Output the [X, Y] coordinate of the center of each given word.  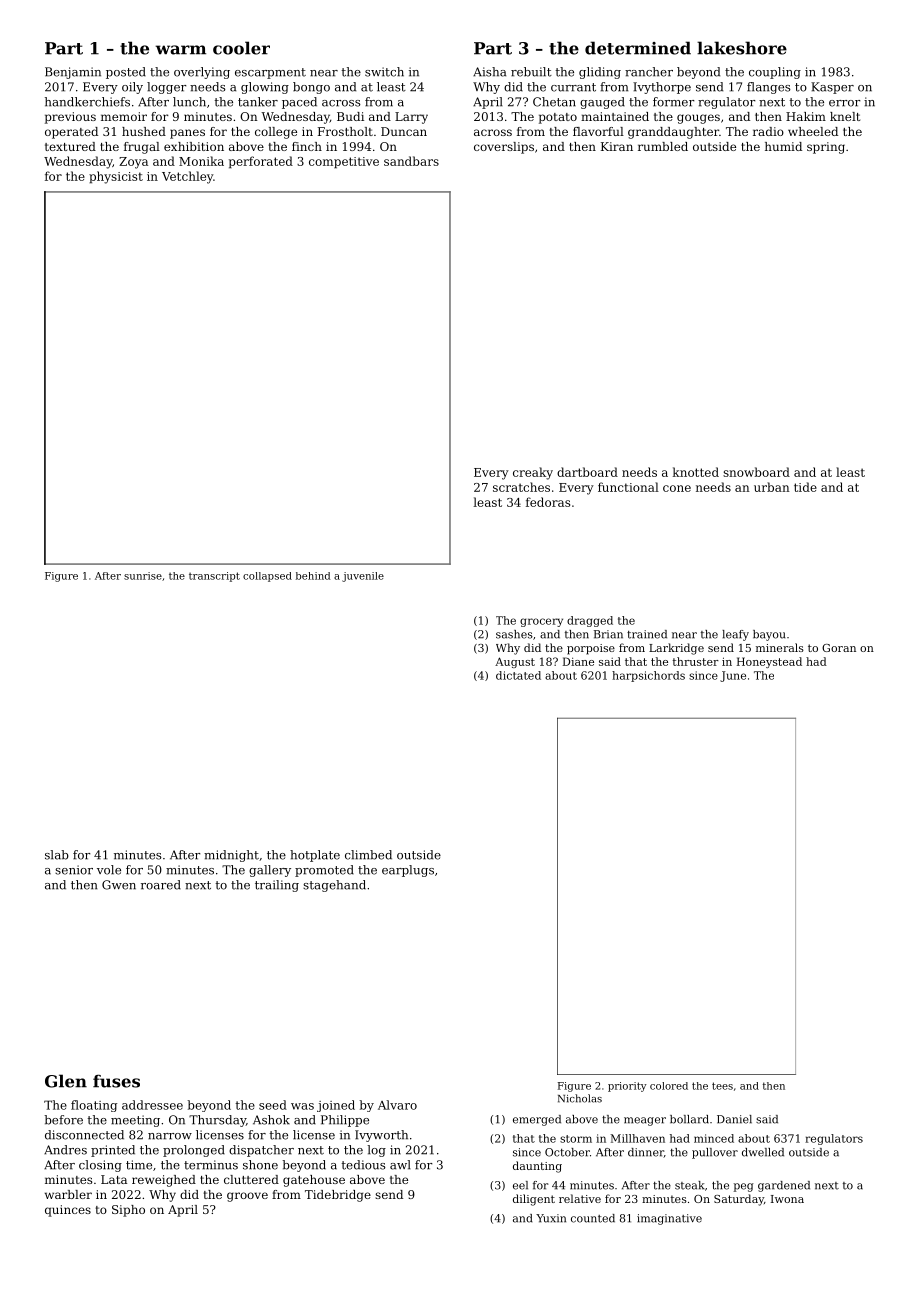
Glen [66, 1081]
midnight [231, 856]
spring [826, 148]
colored [669, 1086]
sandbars [411, 161]
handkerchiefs [87, 102]
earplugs [408, 871]
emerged [537, 1120]
